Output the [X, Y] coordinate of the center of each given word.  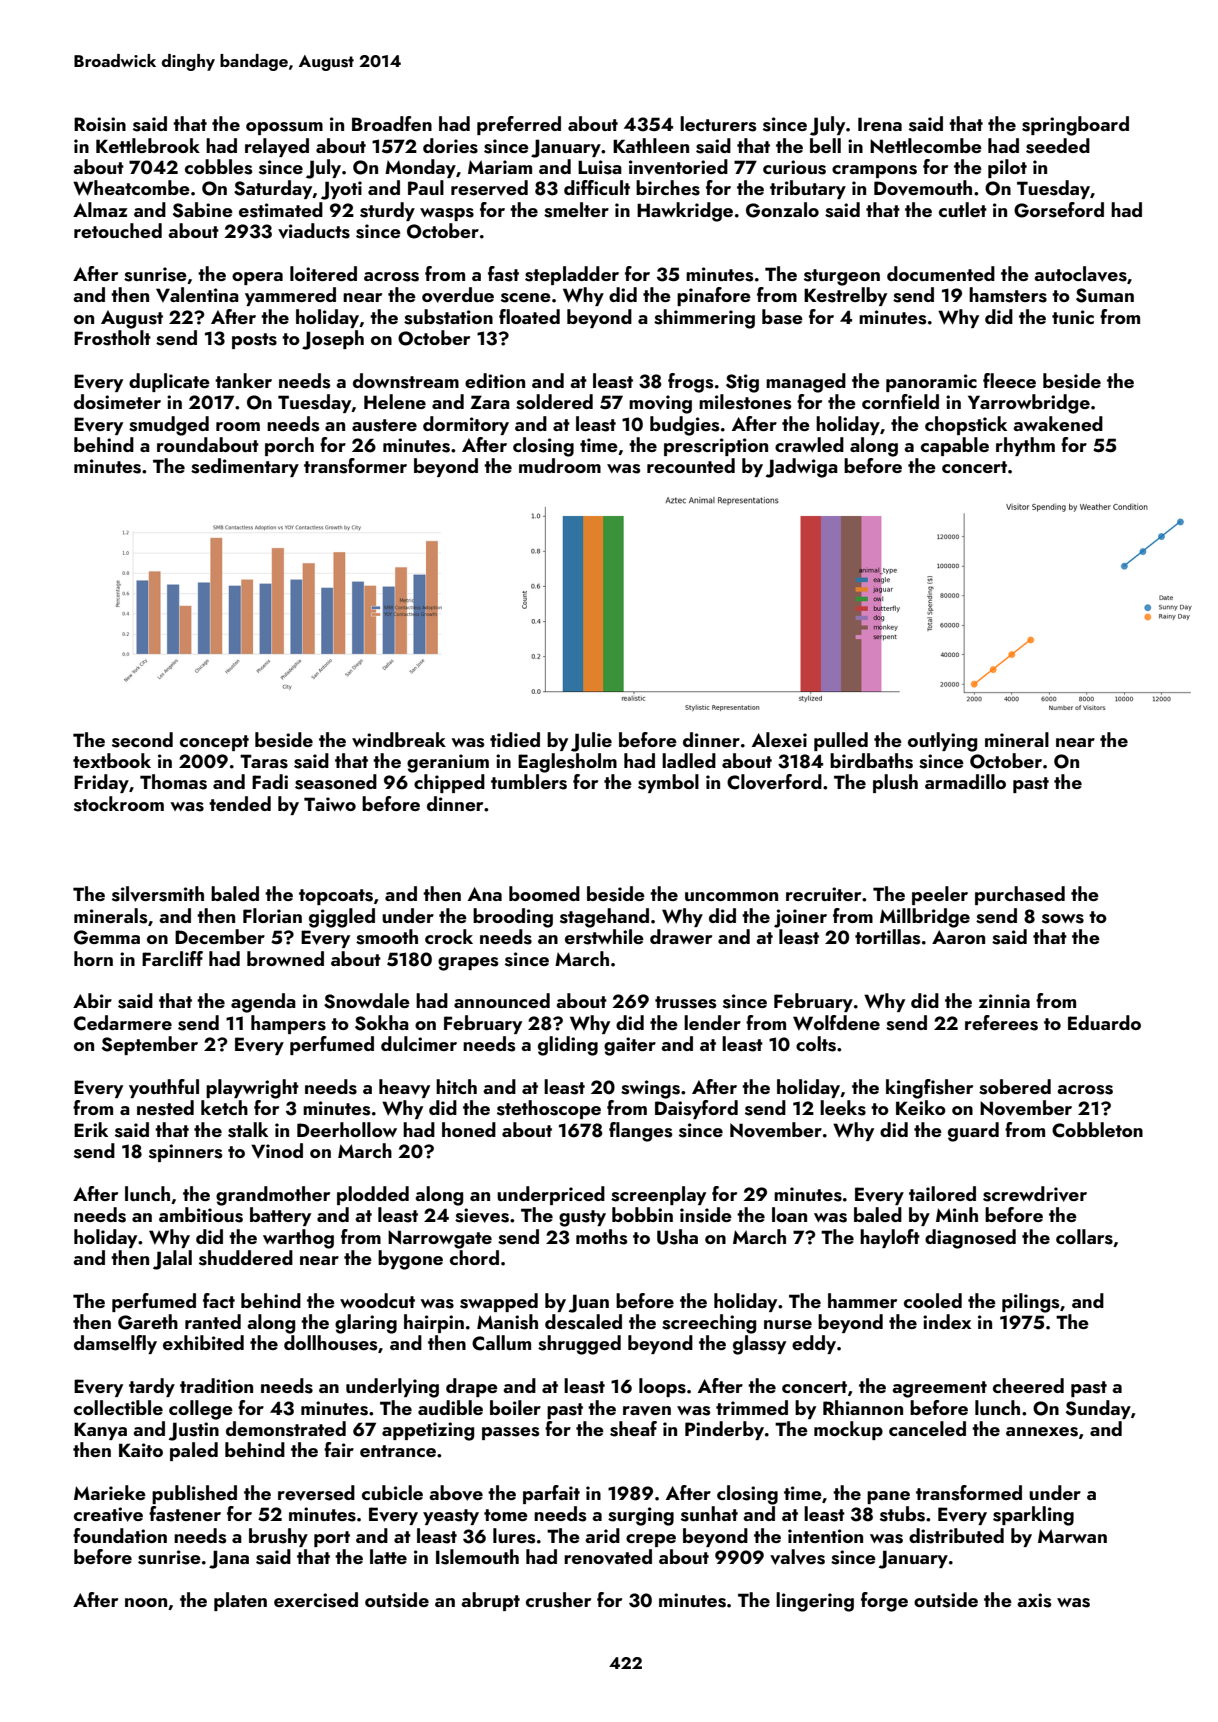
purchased [1020, 895]
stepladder [572, 275]
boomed [544, 893]
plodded [373, 1195]
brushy [278, 1537]
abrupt [490, 1601]
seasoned [336, 782]
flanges [641, 1132]
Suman [1105, 295]
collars [1084, 1237]
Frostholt [112, 338]
